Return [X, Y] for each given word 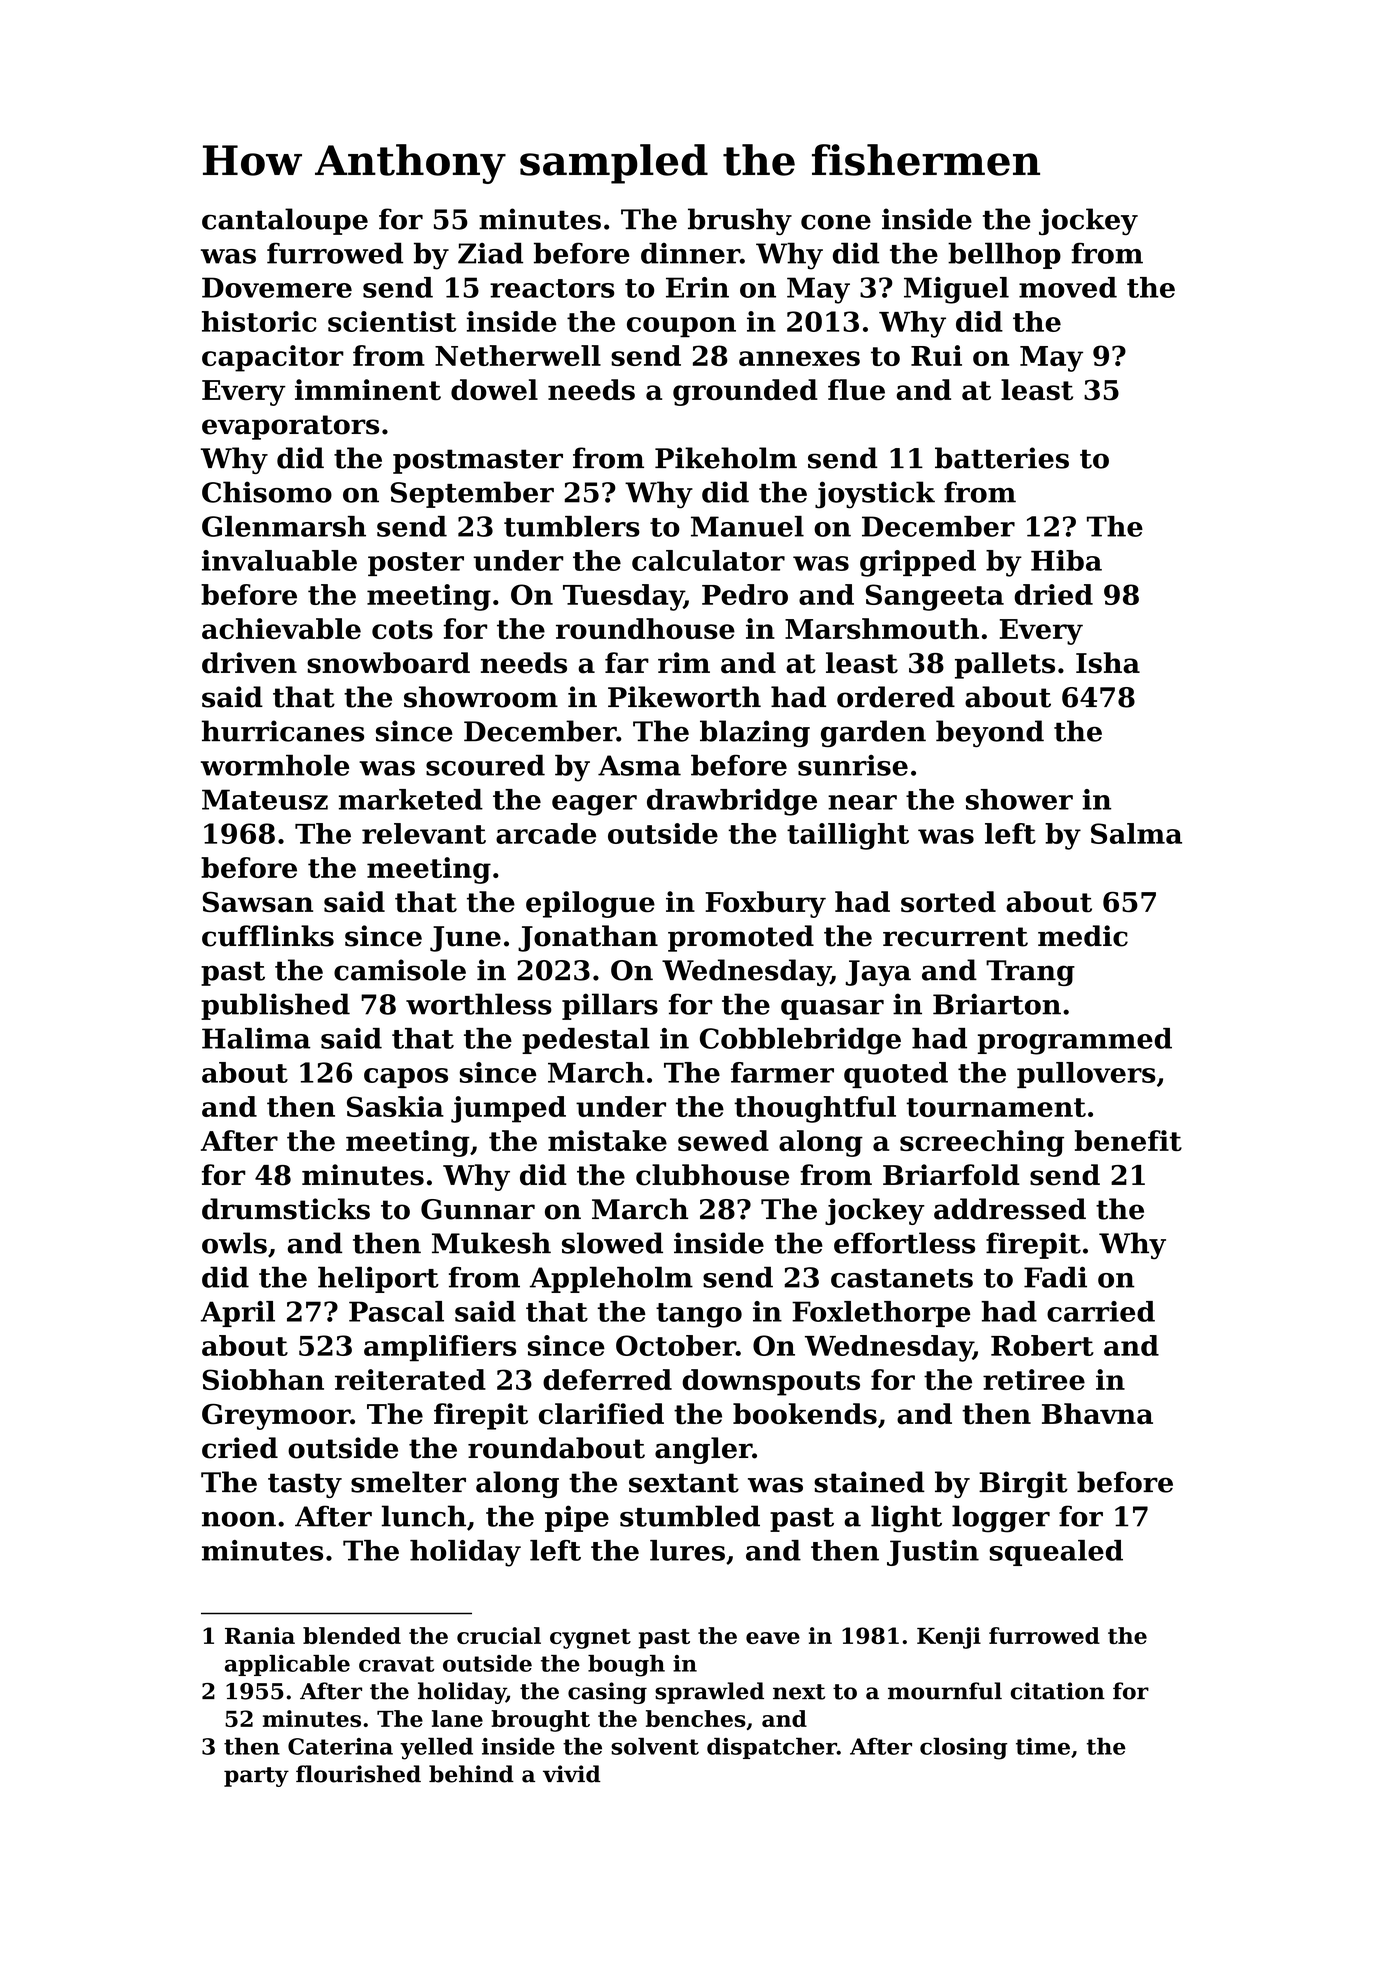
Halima [256, 1038]
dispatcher [772, 1748]
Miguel [956, 290]
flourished [358, 1774]
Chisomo [267, 492]
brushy [740, 221]
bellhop [1004, 255]
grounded [745, 392]
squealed [1056, 1553]
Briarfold [951, 1175]
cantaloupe [285, 221]
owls [234, 1243]
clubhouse [712, 1175]
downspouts [771, 1382]
